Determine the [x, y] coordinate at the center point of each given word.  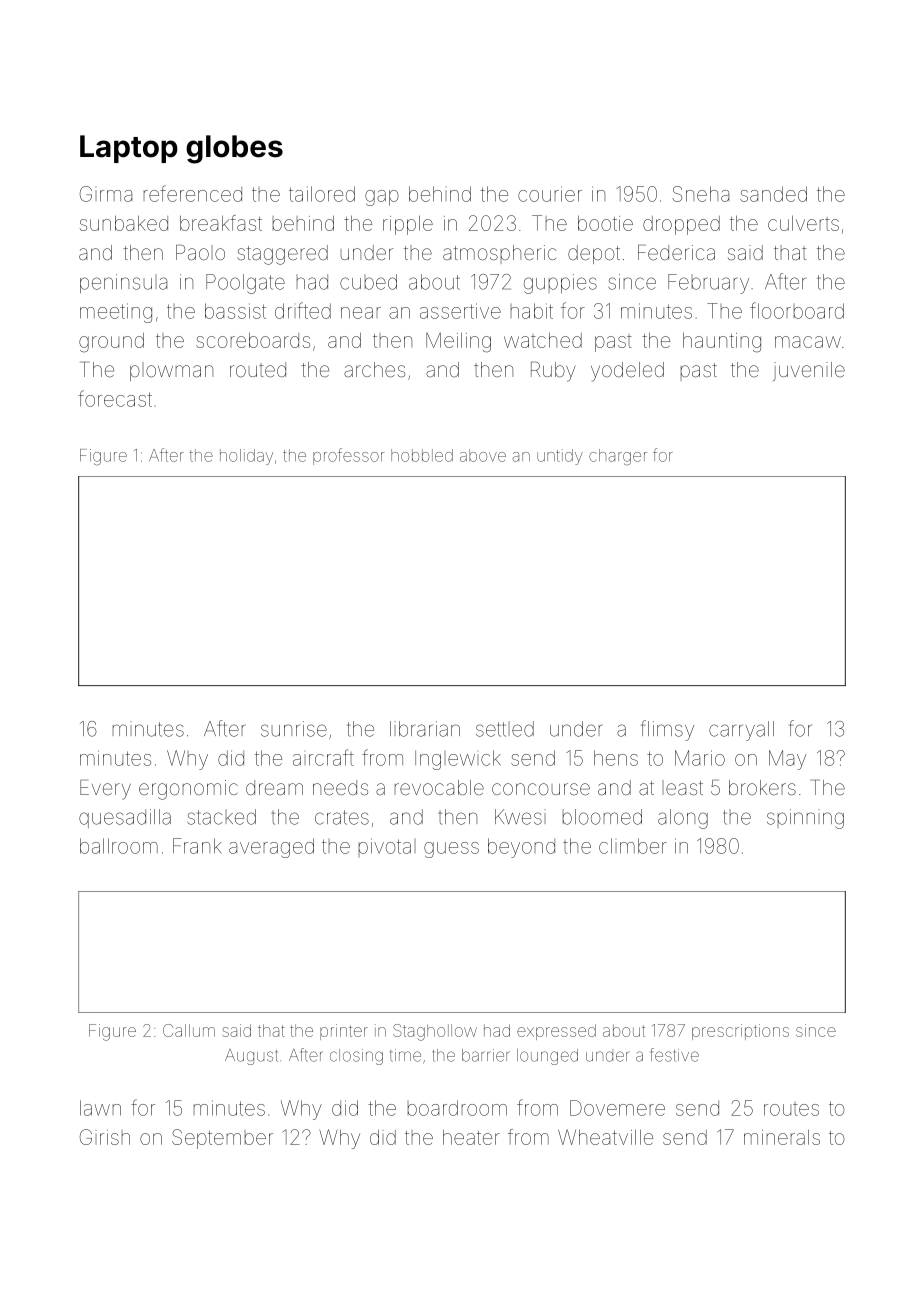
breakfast [221, 223]
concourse [541, 789]
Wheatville [605, 1137]
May [787, 760]
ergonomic [188, 790]
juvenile [809, 371]
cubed [368, 282]
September [222, 1139]
